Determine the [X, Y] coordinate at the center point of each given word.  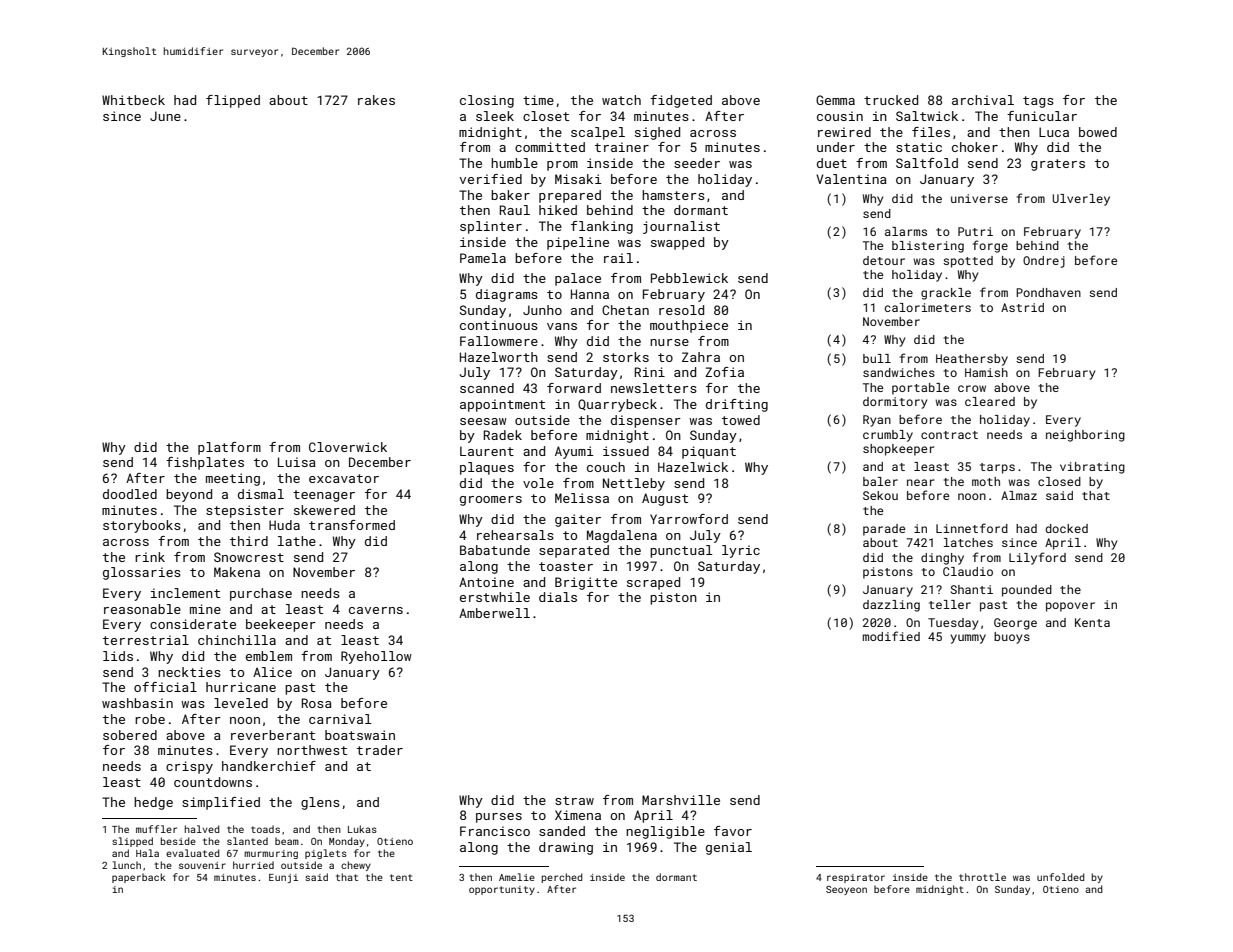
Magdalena [622, 536]
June [165, 116]
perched [562, 878]
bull [877, 358]
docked [1067, 528]
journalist [681, 227]
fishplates [205, 463]
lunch [126, 865]
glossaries [142, 573]
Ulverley [1081, 200]
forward [574, 388]
